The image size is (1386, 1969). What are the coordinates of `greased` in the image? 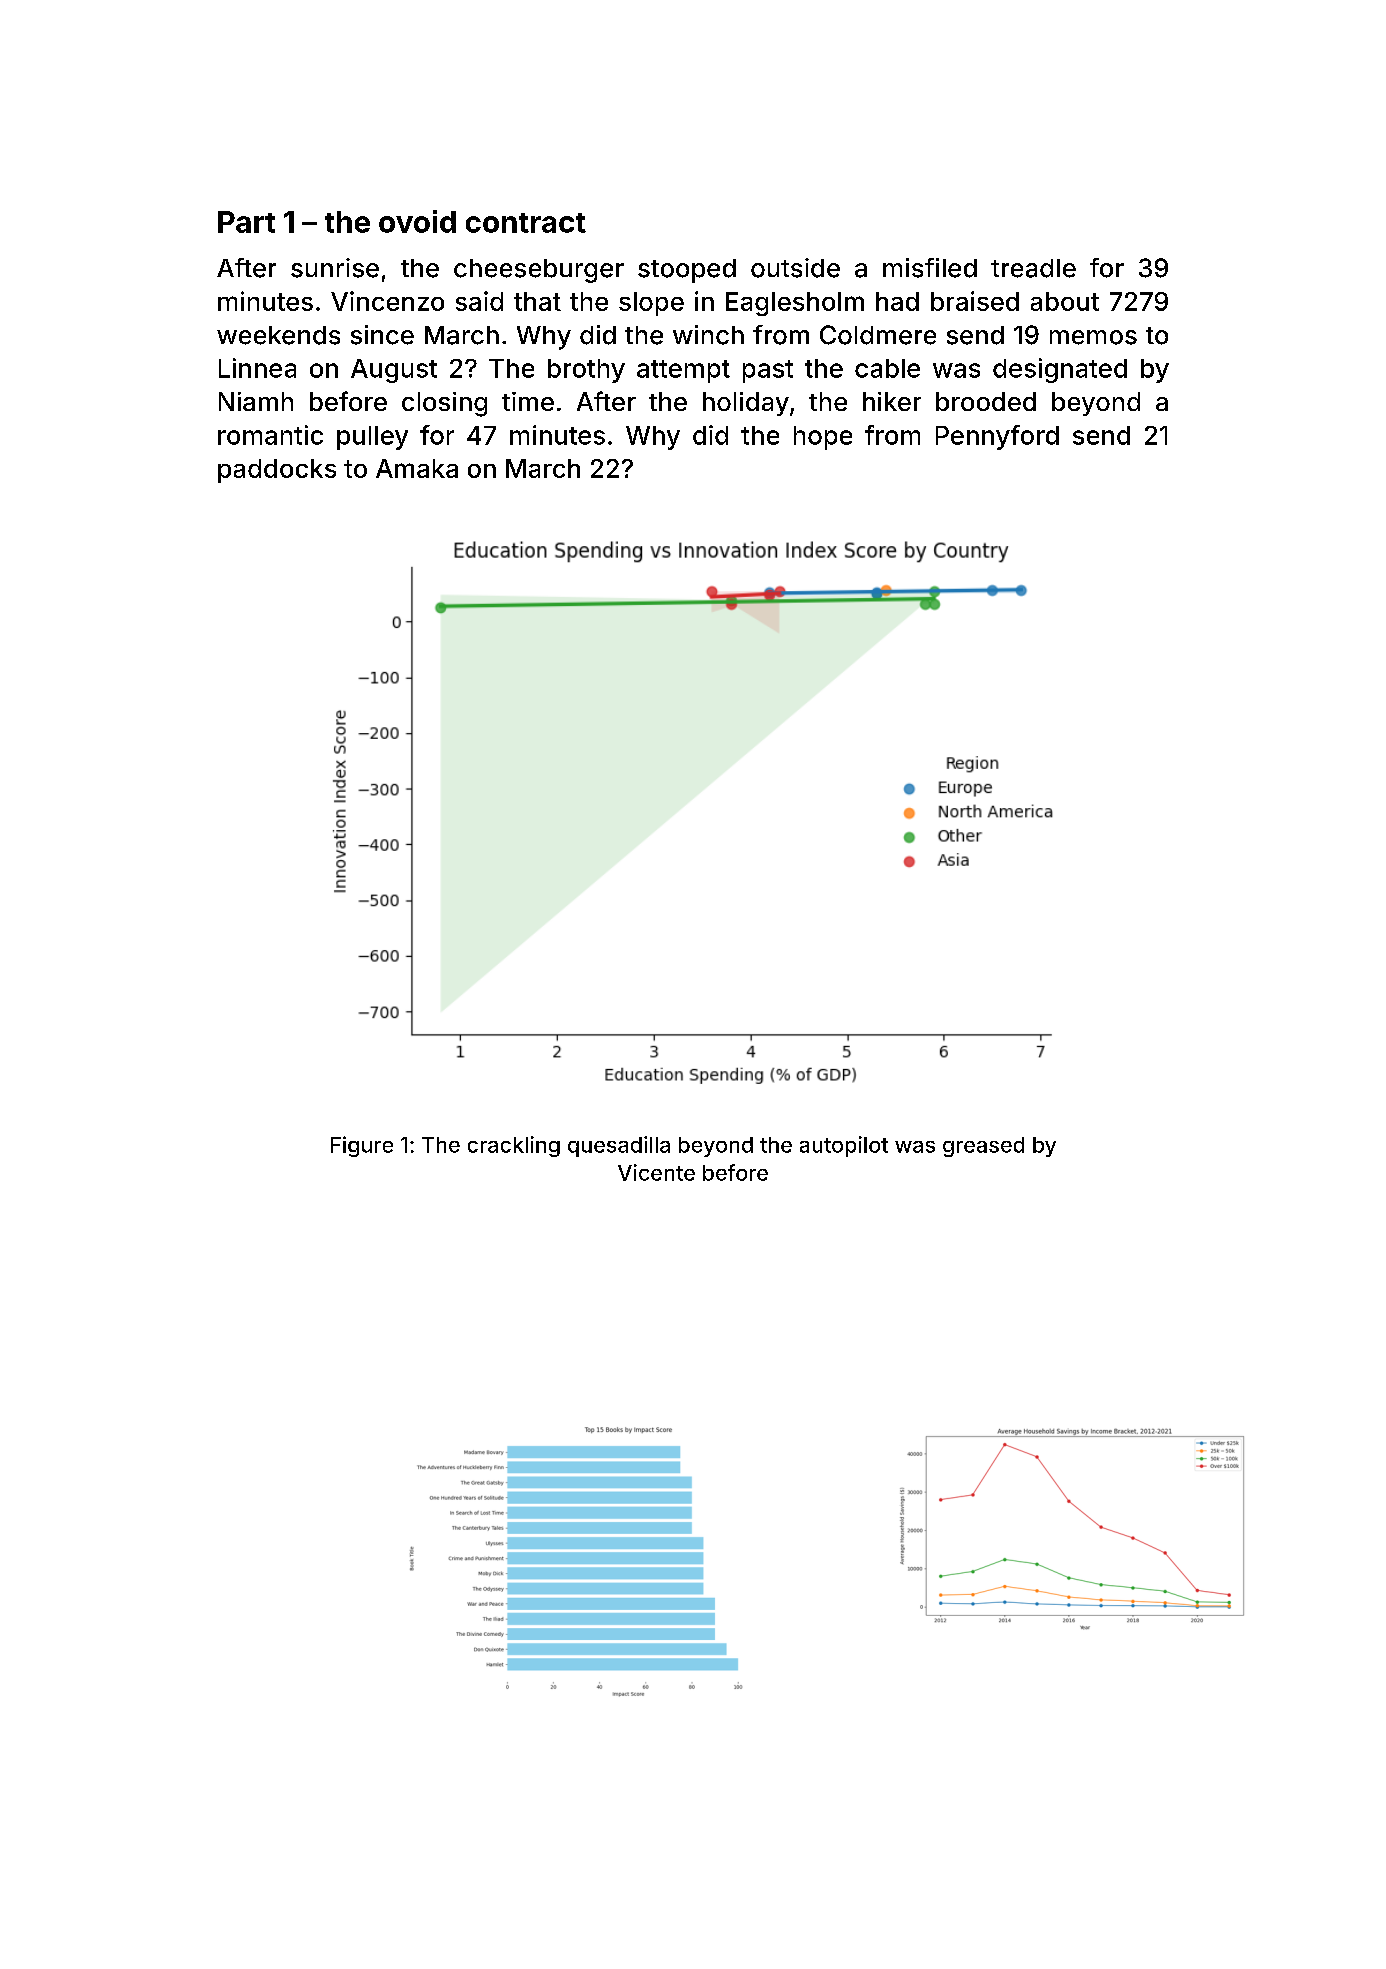 It's located at (983, 1147).
